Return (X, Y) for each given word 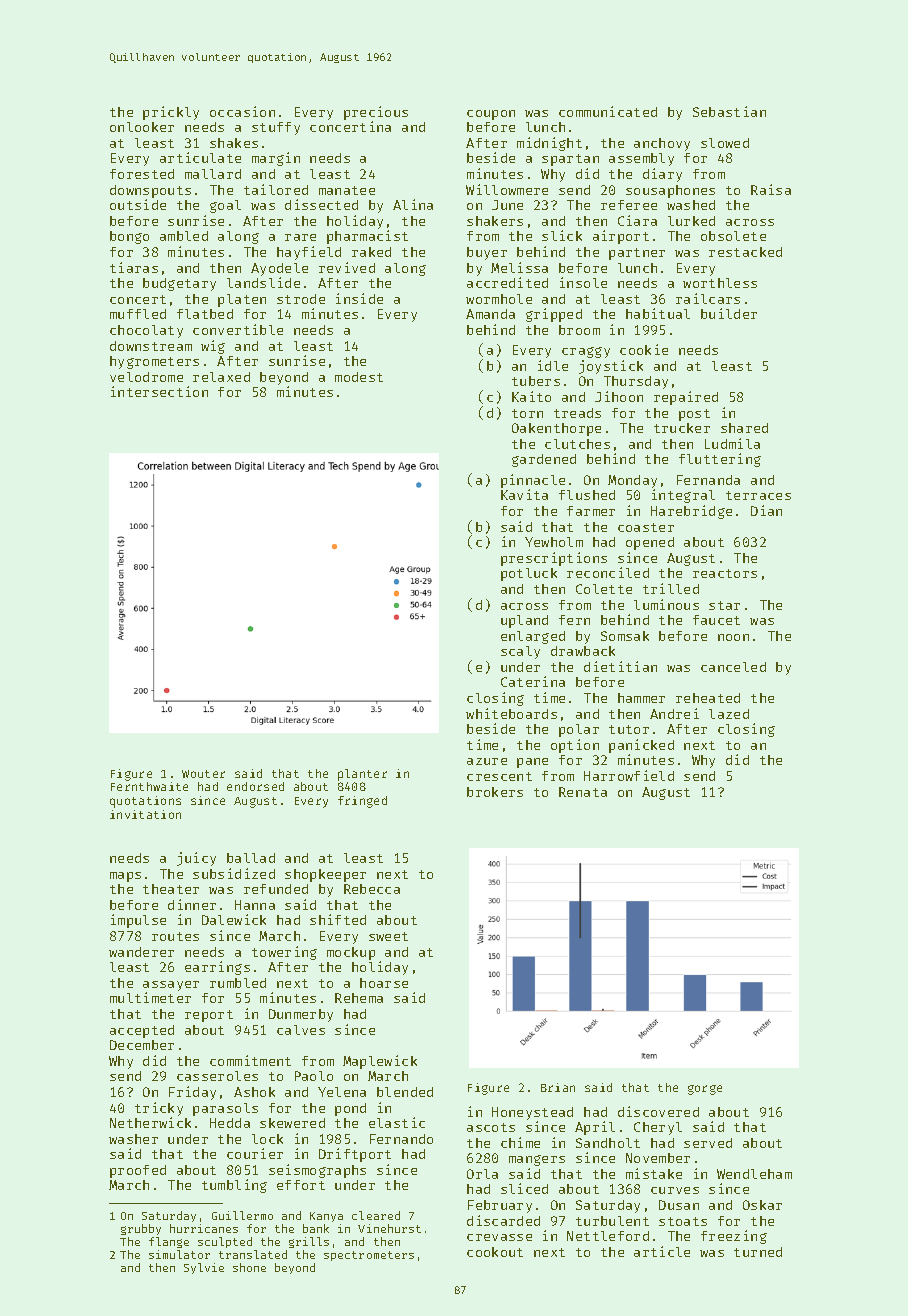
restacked (745, 252)
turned (758, 1252)
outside (138, 204)
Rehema (359, 998)
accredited (507, 282)
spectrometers (369, 1256)
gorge (705, 1090)
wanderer (141, 952)
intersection (159, 391)
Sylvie (204, 1268)
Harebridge (691, 512)
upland (524, 621)
